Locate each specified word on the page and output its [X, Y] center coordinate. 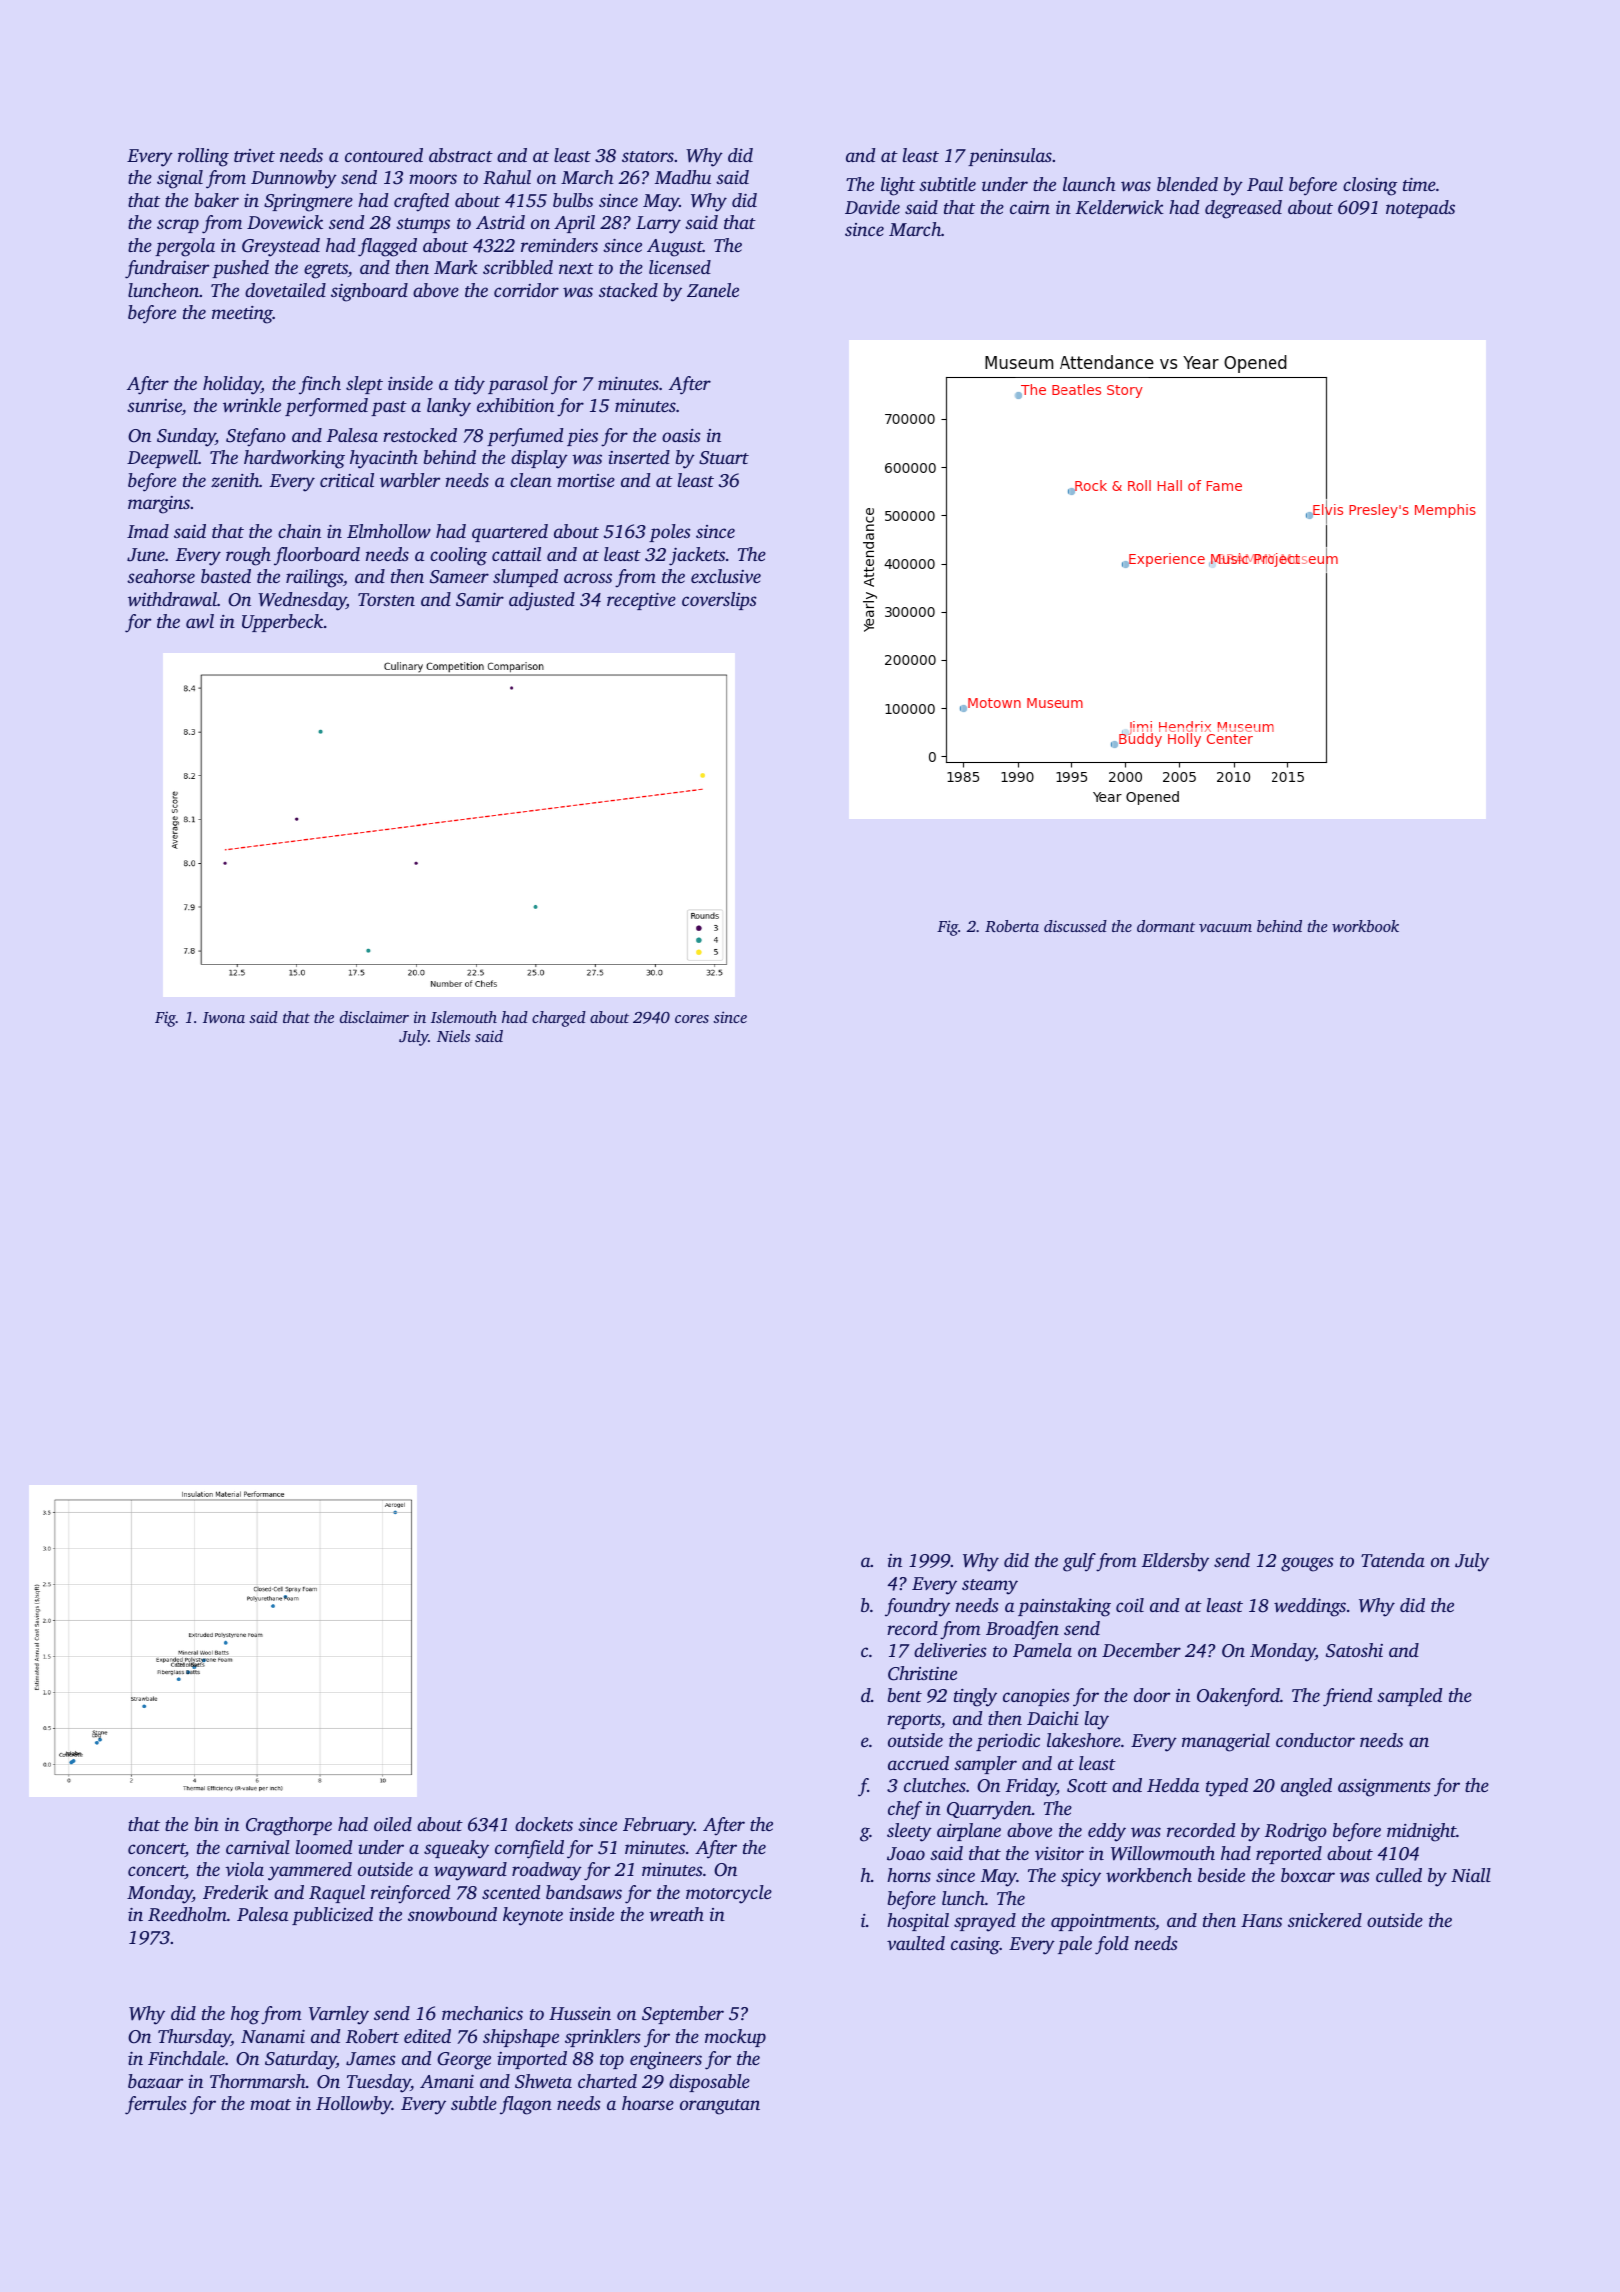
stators [648, 156]
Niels [453, 1036]
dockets [544, 1824]
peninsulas [1010, 157]
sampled [1409, 1697]
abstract [461, 155]
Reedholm [187, 1914]
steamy [990, 1587]
